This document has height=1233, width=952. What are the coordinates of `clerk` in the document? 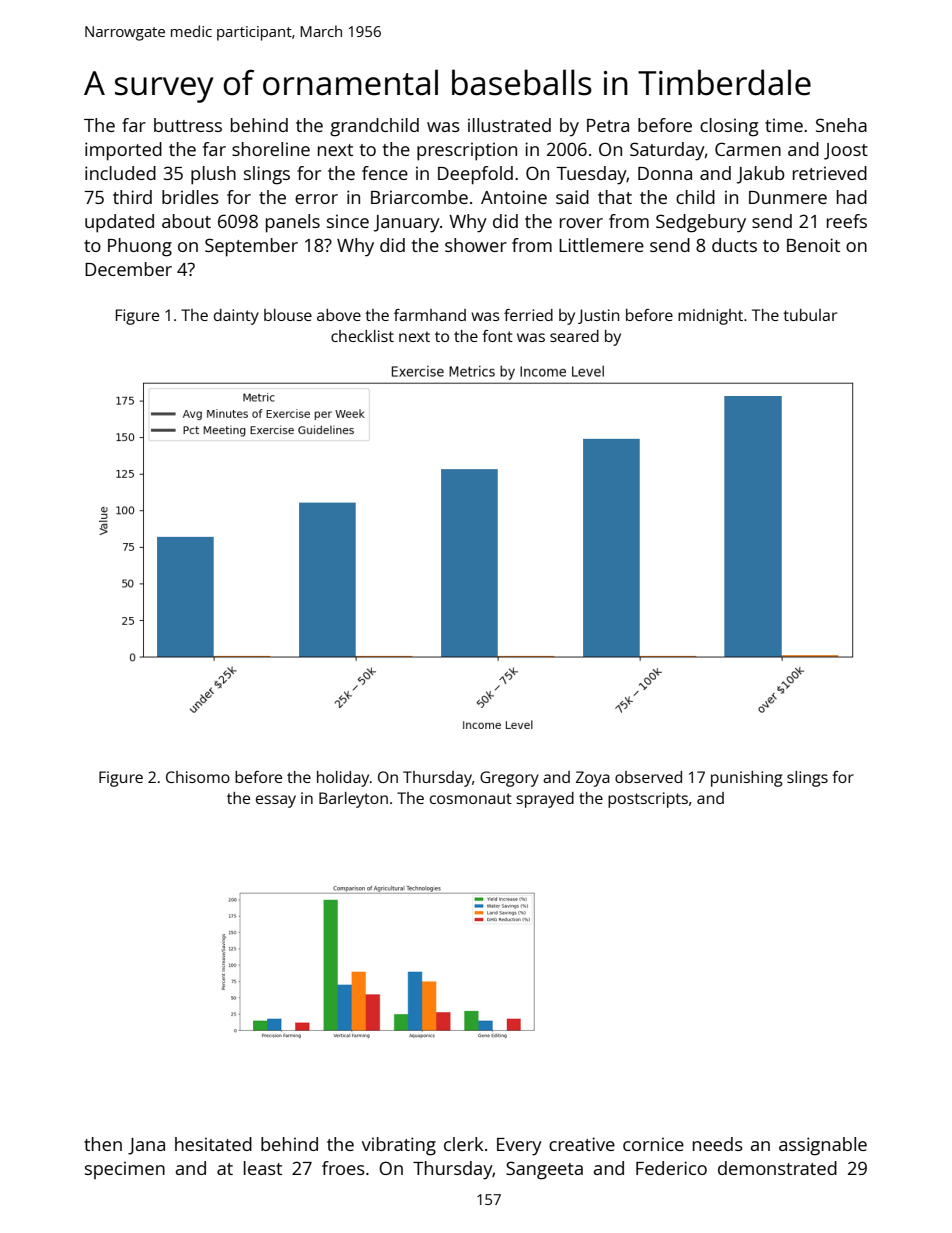 It's located at (463, 1144).
